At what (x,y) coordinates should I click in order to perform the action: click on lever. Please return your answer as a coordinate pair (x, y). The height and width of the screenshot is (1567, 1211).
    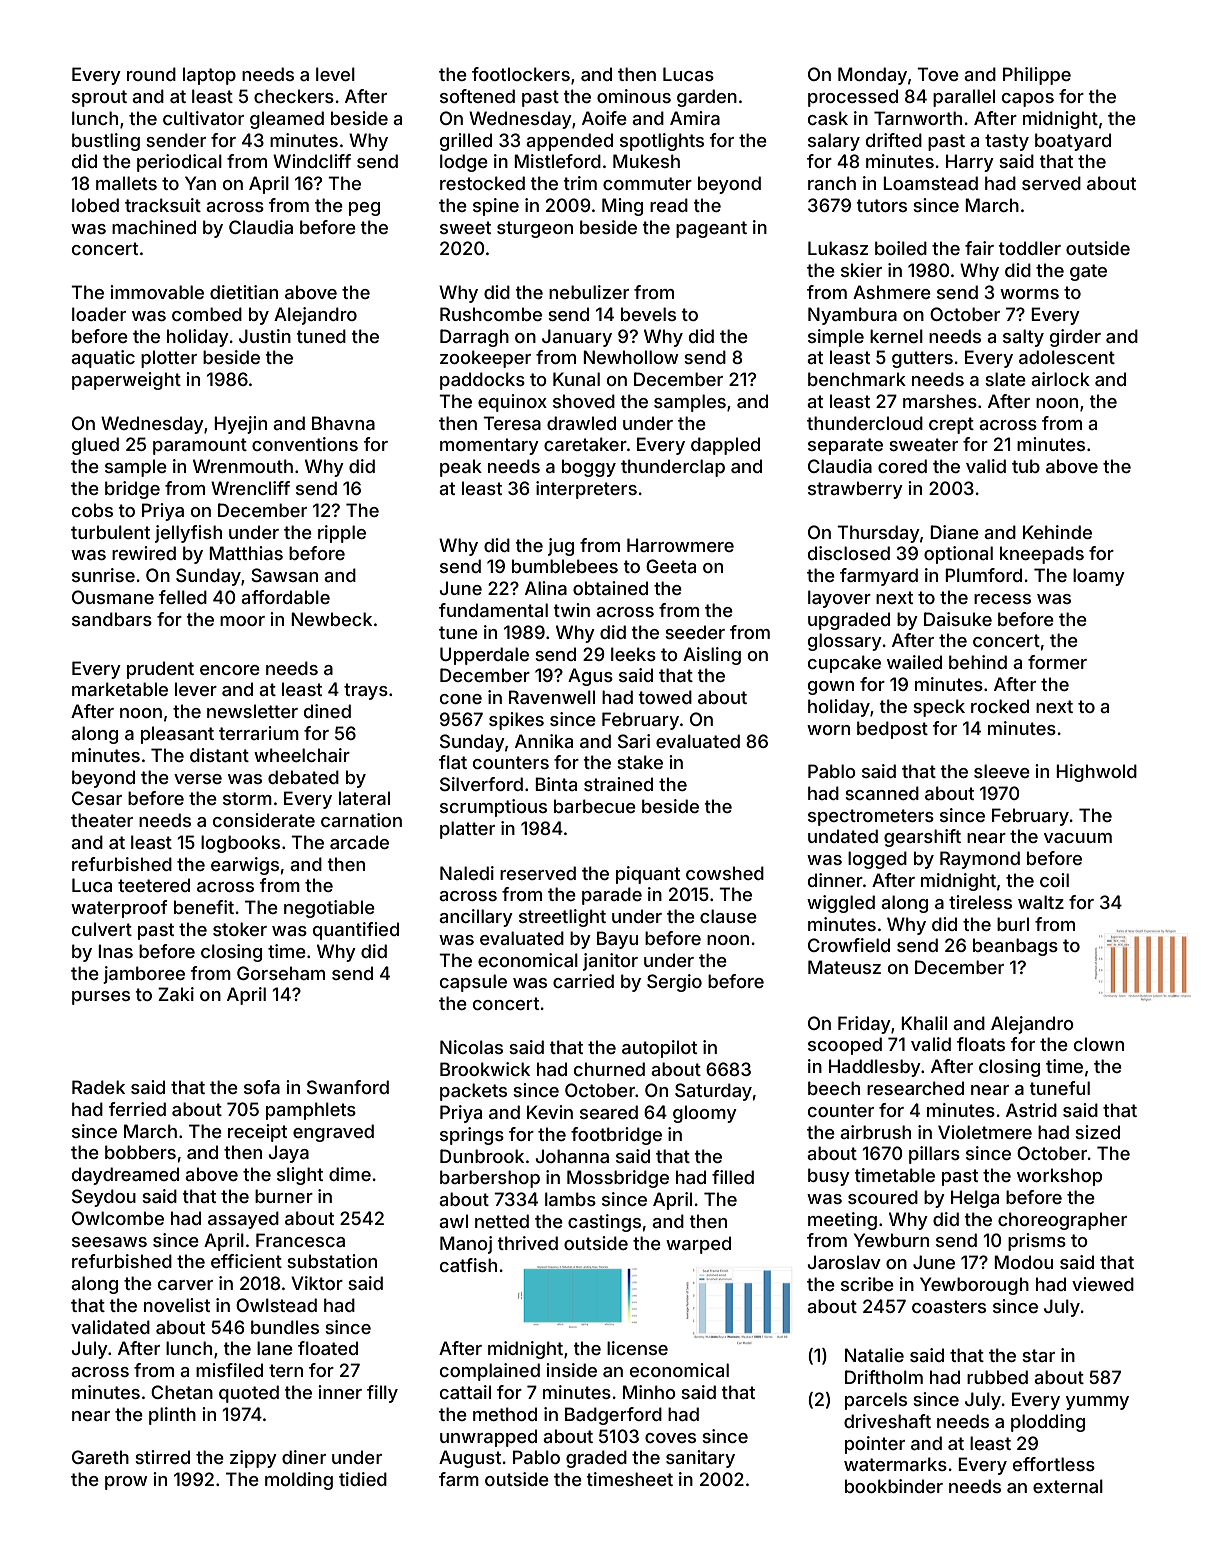
    Looking at the image, I should click on (196, 689).
